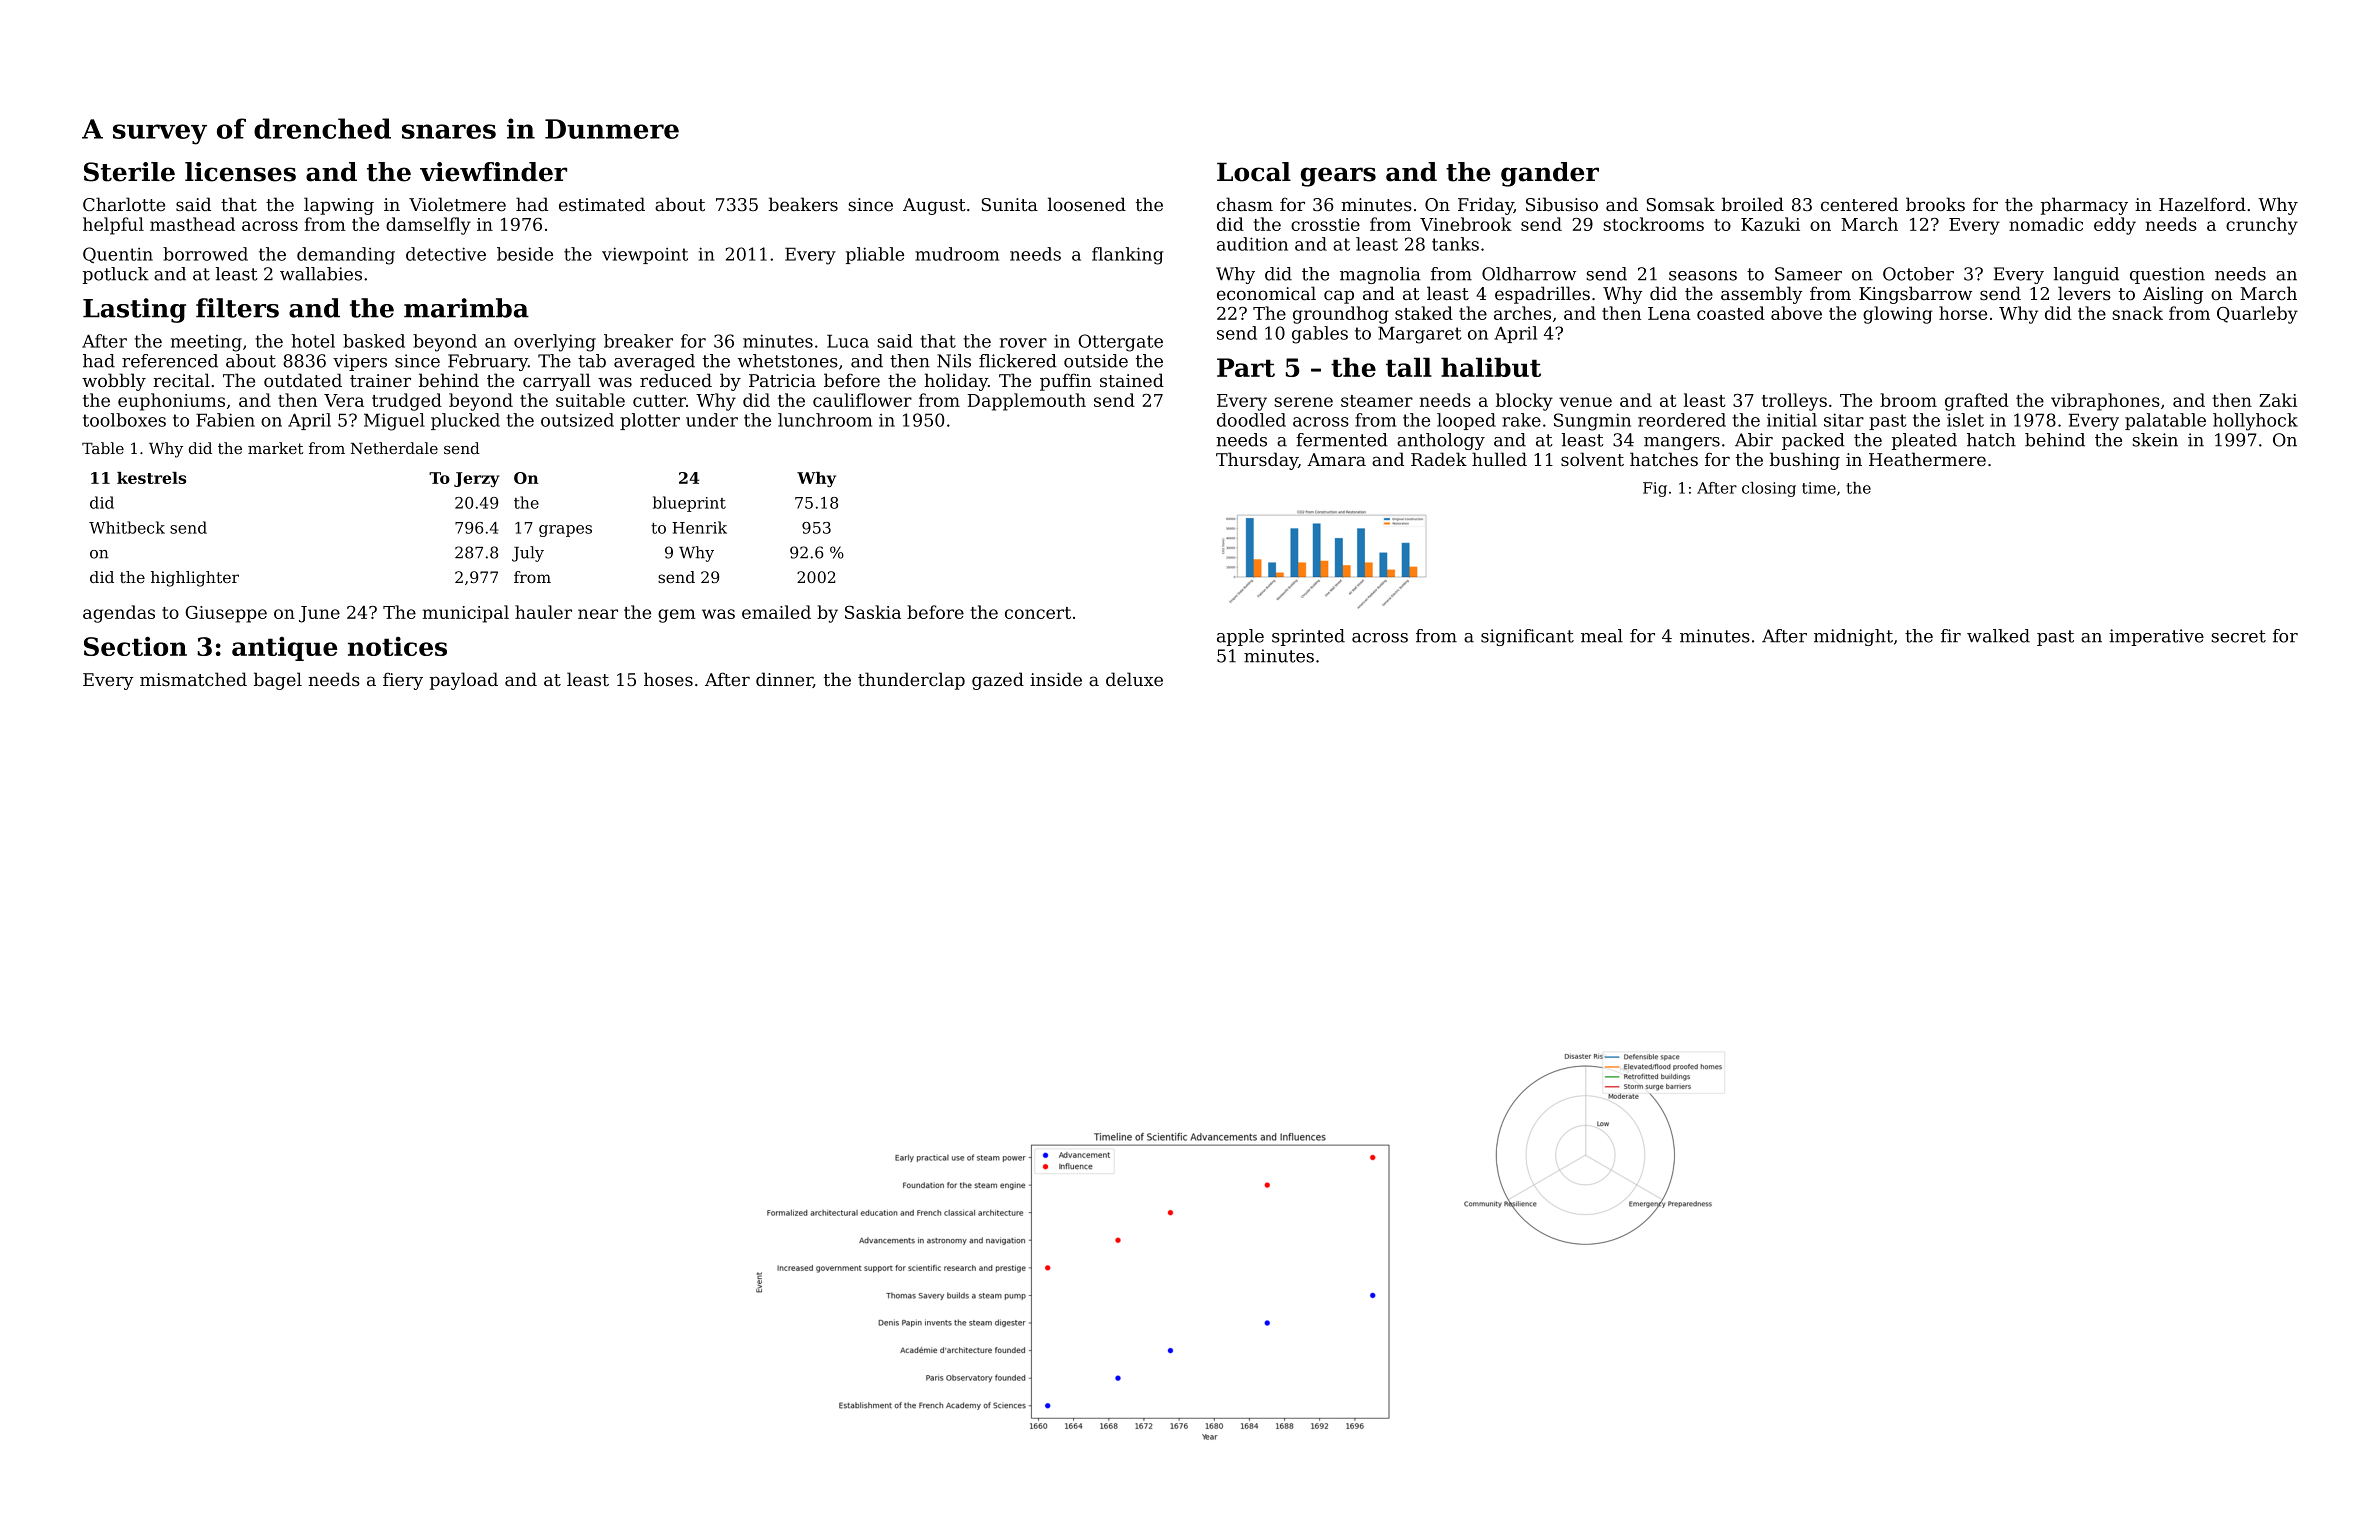  Describe the element at coordinates (1252, 244) in the page. I see `audition` at that location.
